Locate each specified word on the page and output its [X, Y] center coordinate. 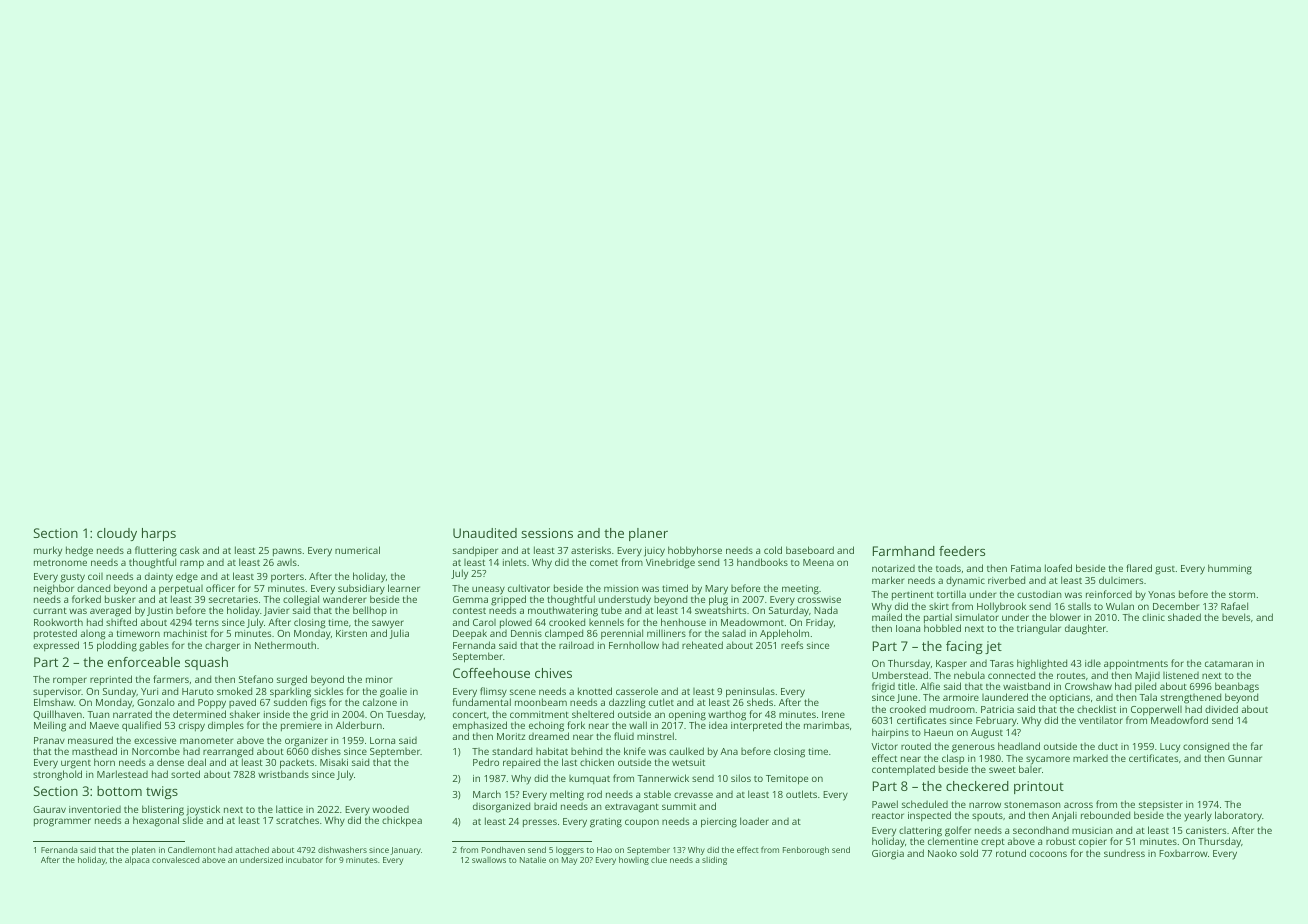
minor [379, 679]
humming [1230, 569]
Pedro [486, 762]
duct [1108, 746]
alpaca [137, 860]
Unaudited [485, 533]
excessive [155, 740]
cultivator [529, 588]
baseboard [810, 550]
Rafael [1234, 606]
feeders [962, 551]
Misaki [334, 762]
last [569, 762]
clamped [564, 634]
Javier [276, 611]
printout [1039, 787]
